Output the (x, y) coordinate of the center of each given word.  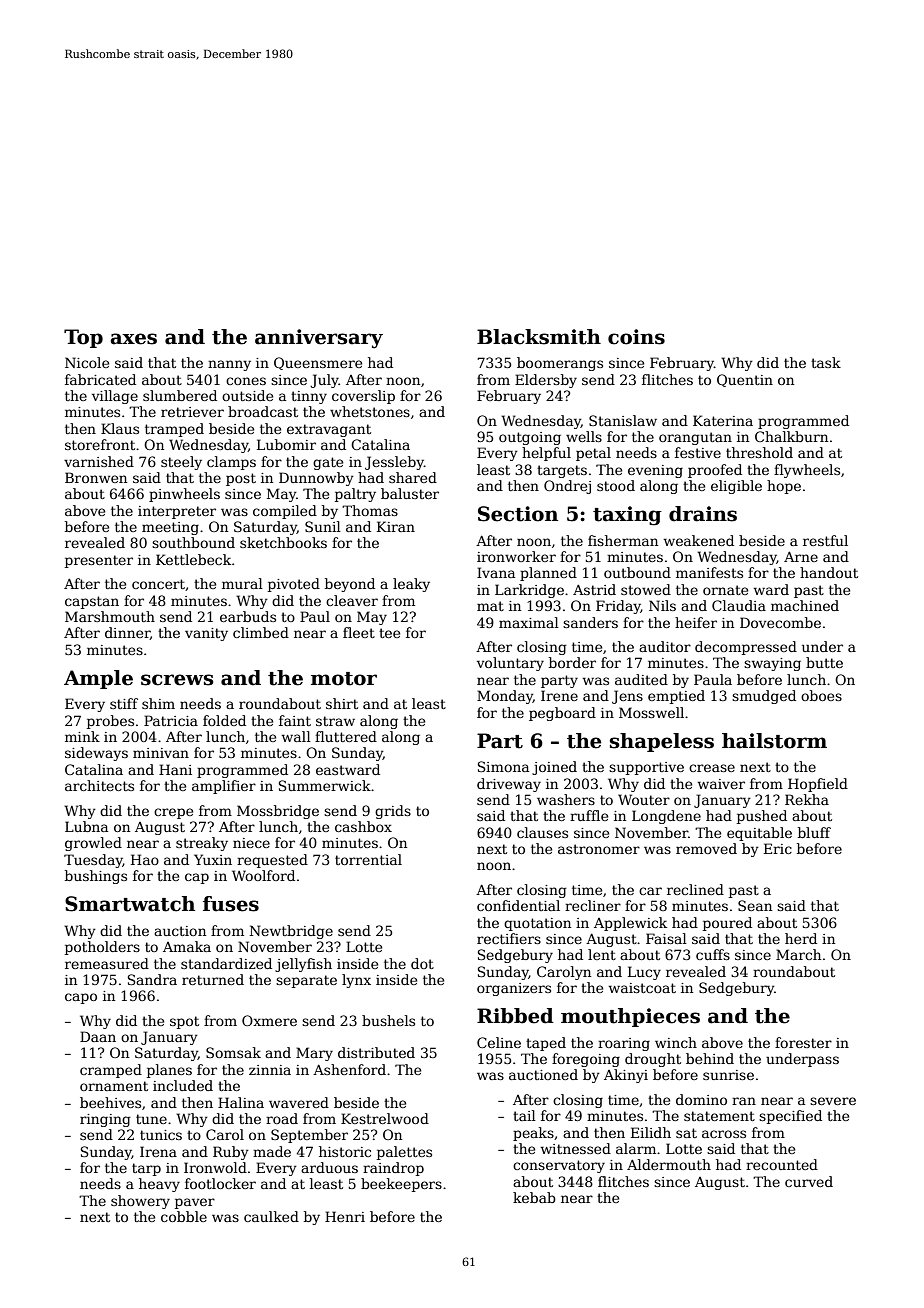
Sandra (152, 979)
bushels (388, 1020)
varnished (99, 461)
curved (809, 1181)
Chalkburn (791, 436)
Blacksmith (539, 337)
